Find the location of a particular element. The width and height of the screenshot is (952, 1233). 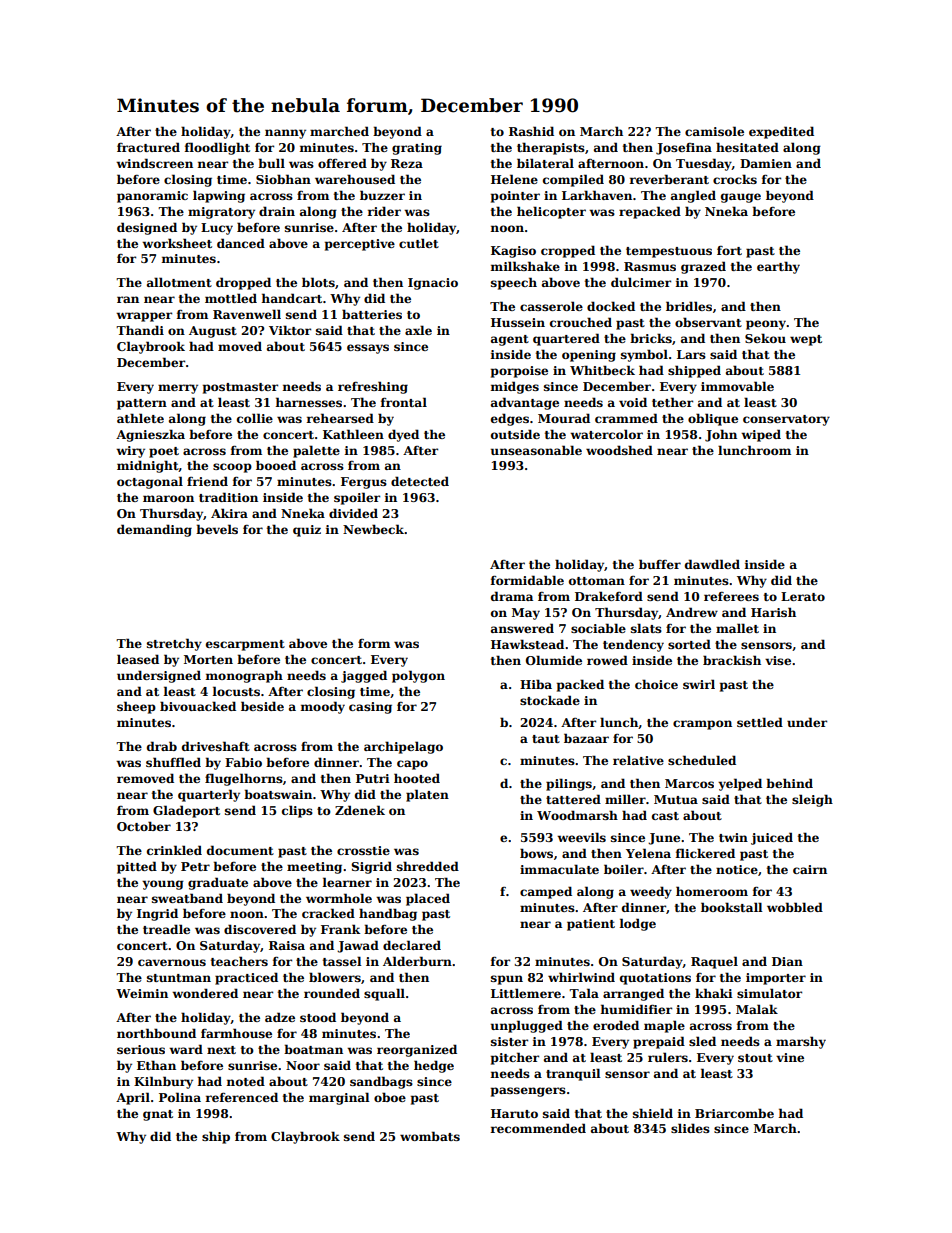

drama is located at coordinates (512, 596).
